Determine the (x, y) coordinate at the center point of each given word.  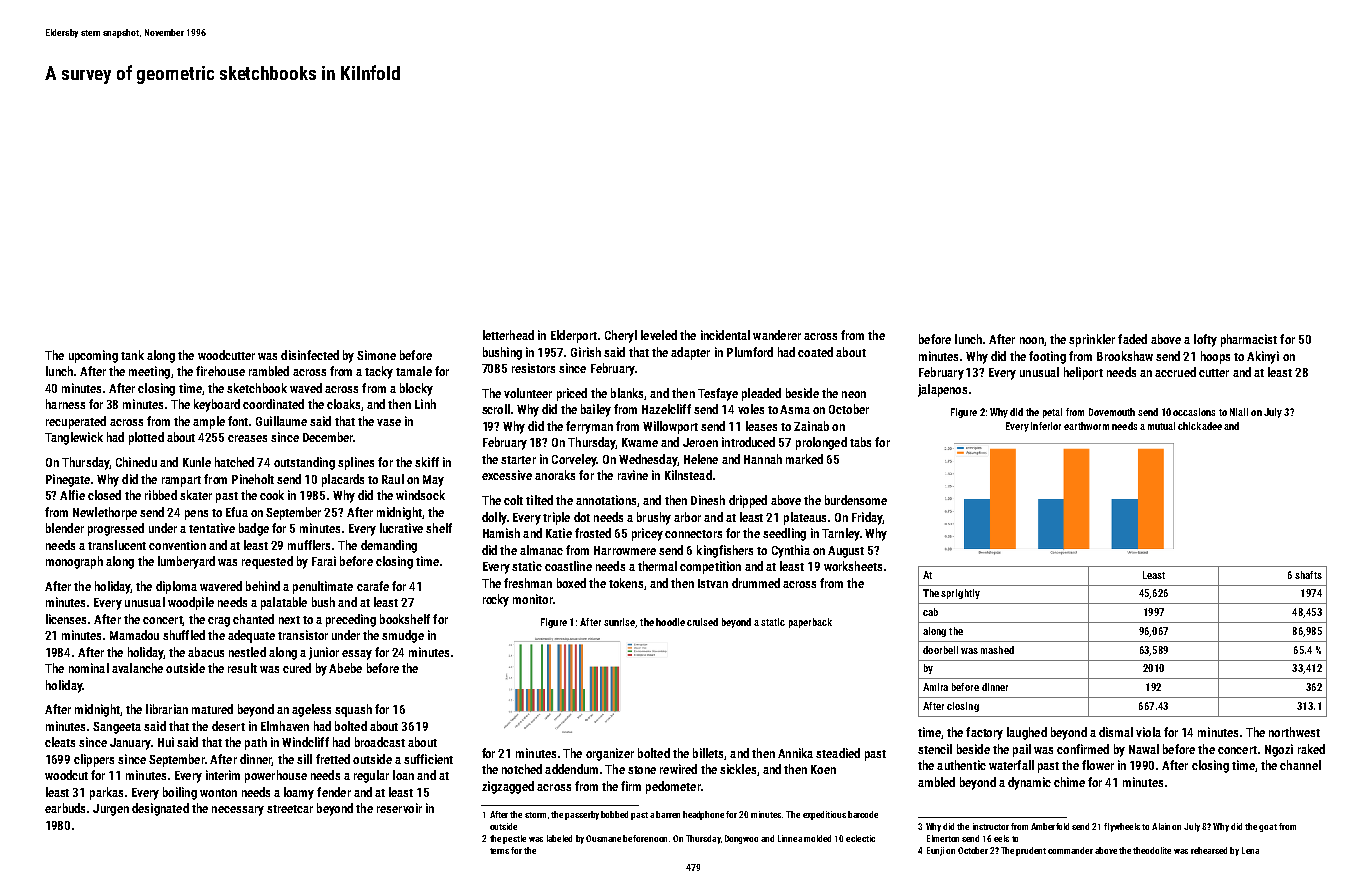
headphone (703, 815)
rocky (496, 600)
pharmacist (1249, 340)
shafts (1308, 575)
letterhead (508, 335)
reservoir (399, 808)
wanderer (777, 335)
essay (357, 655)
